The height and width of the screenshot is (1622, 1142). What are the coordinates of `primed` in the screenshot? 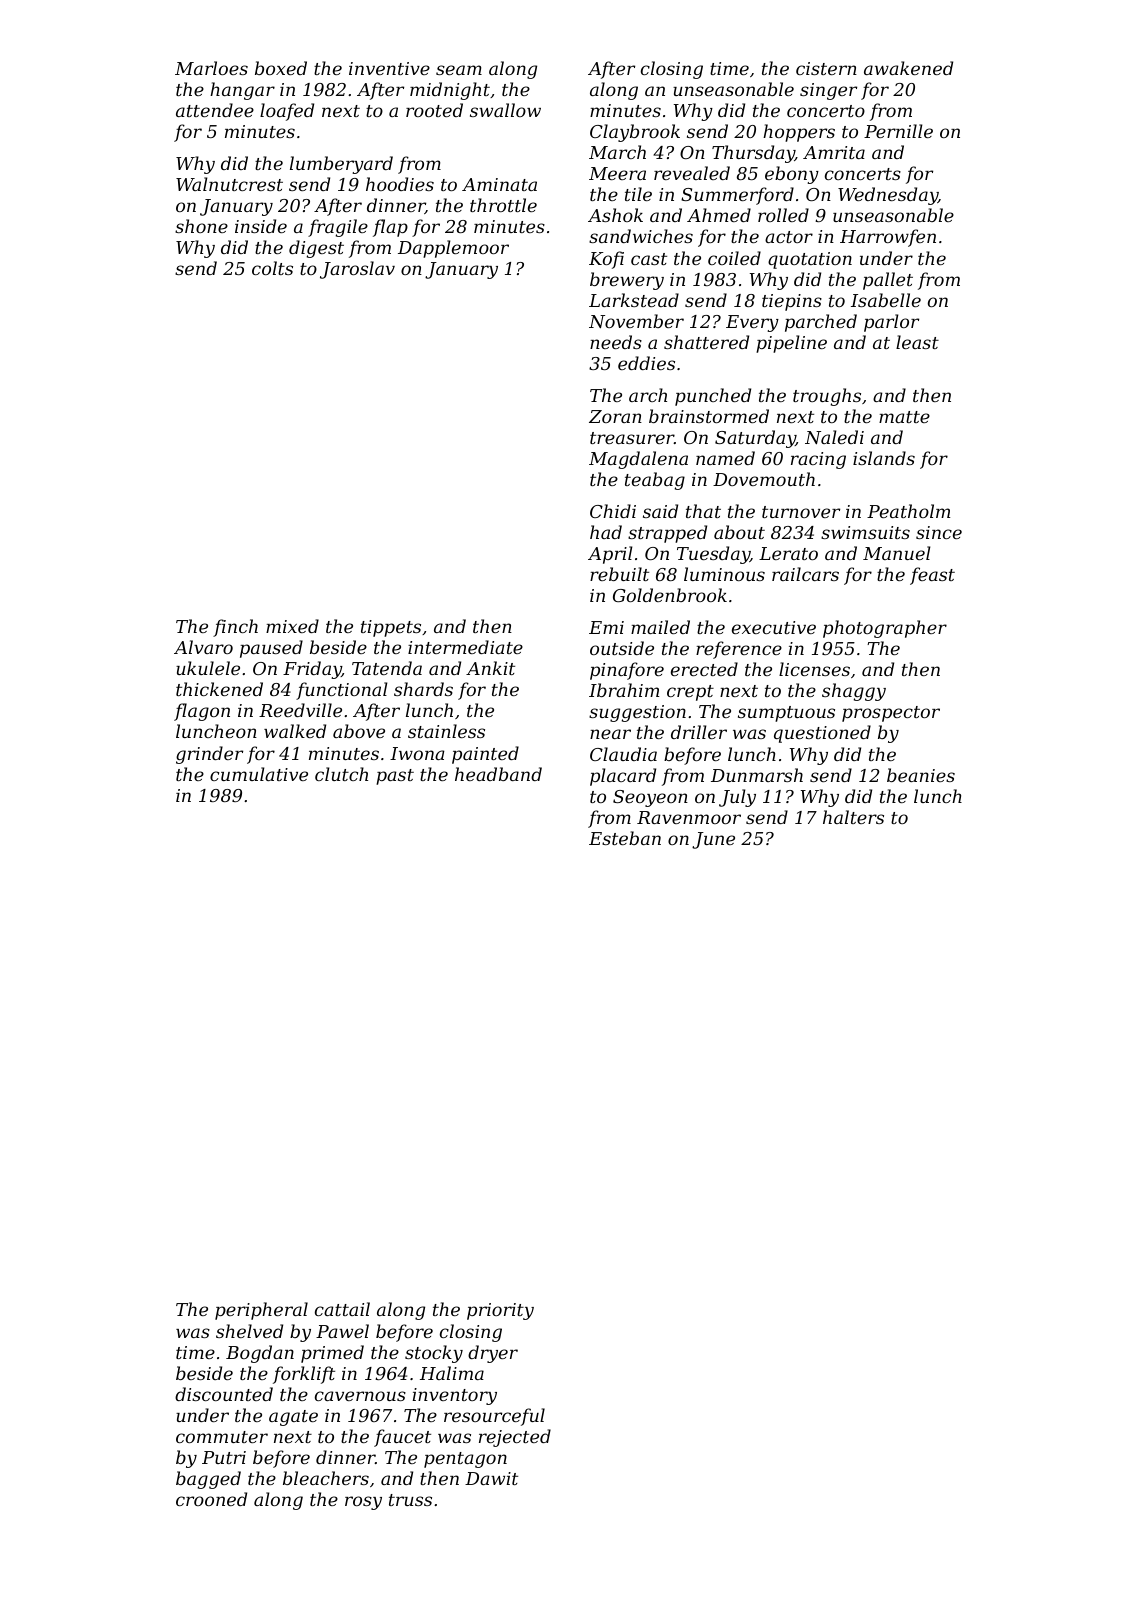 It's located at (332, 1354).
